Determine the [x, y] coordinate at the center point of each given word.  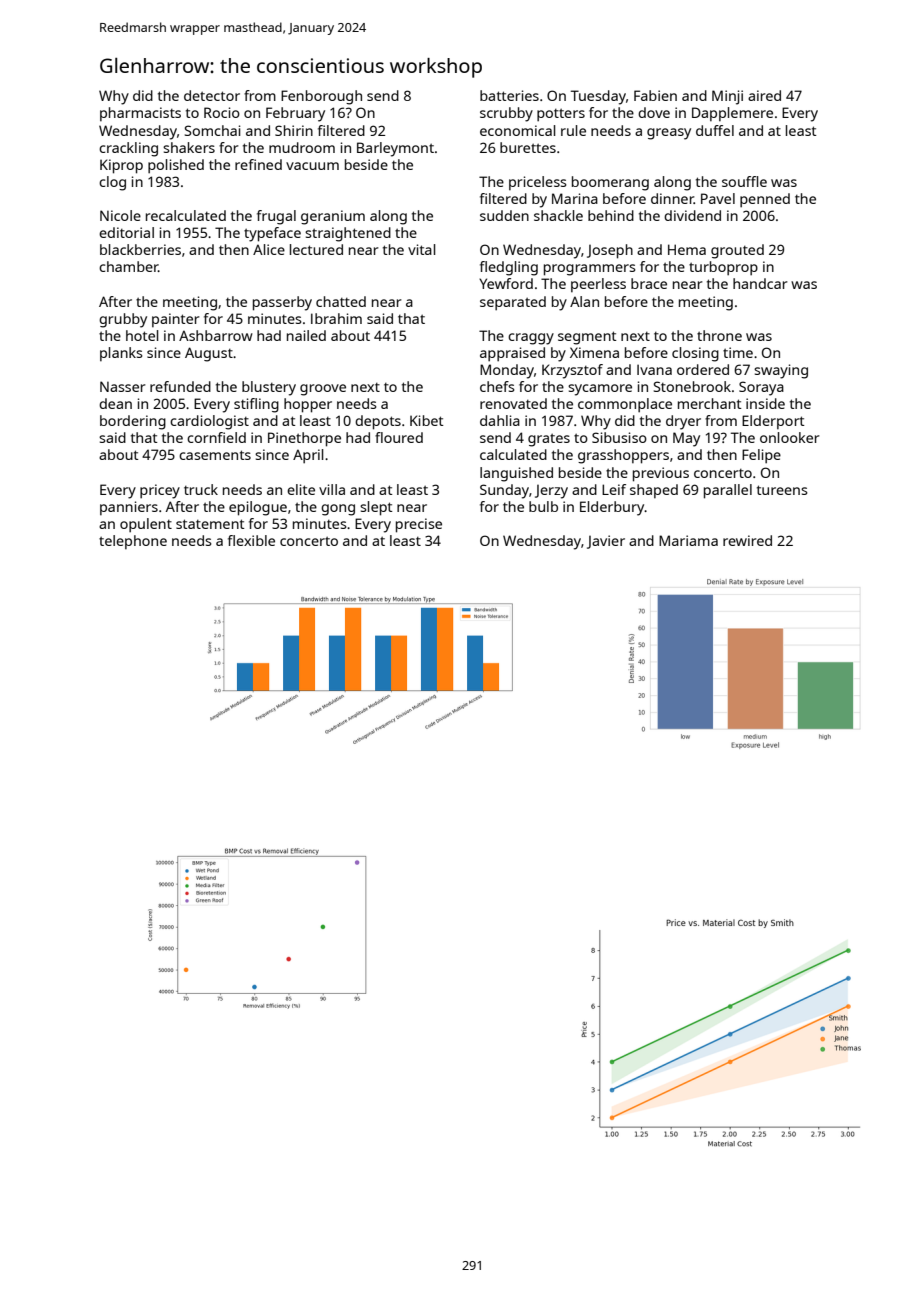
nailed [306, 335]
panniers [129, 508]
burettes [528, 147]
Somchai [213, 130]
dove [654, 112]
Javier [606, 542]
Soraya [761, 388]
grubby [123, 320]
